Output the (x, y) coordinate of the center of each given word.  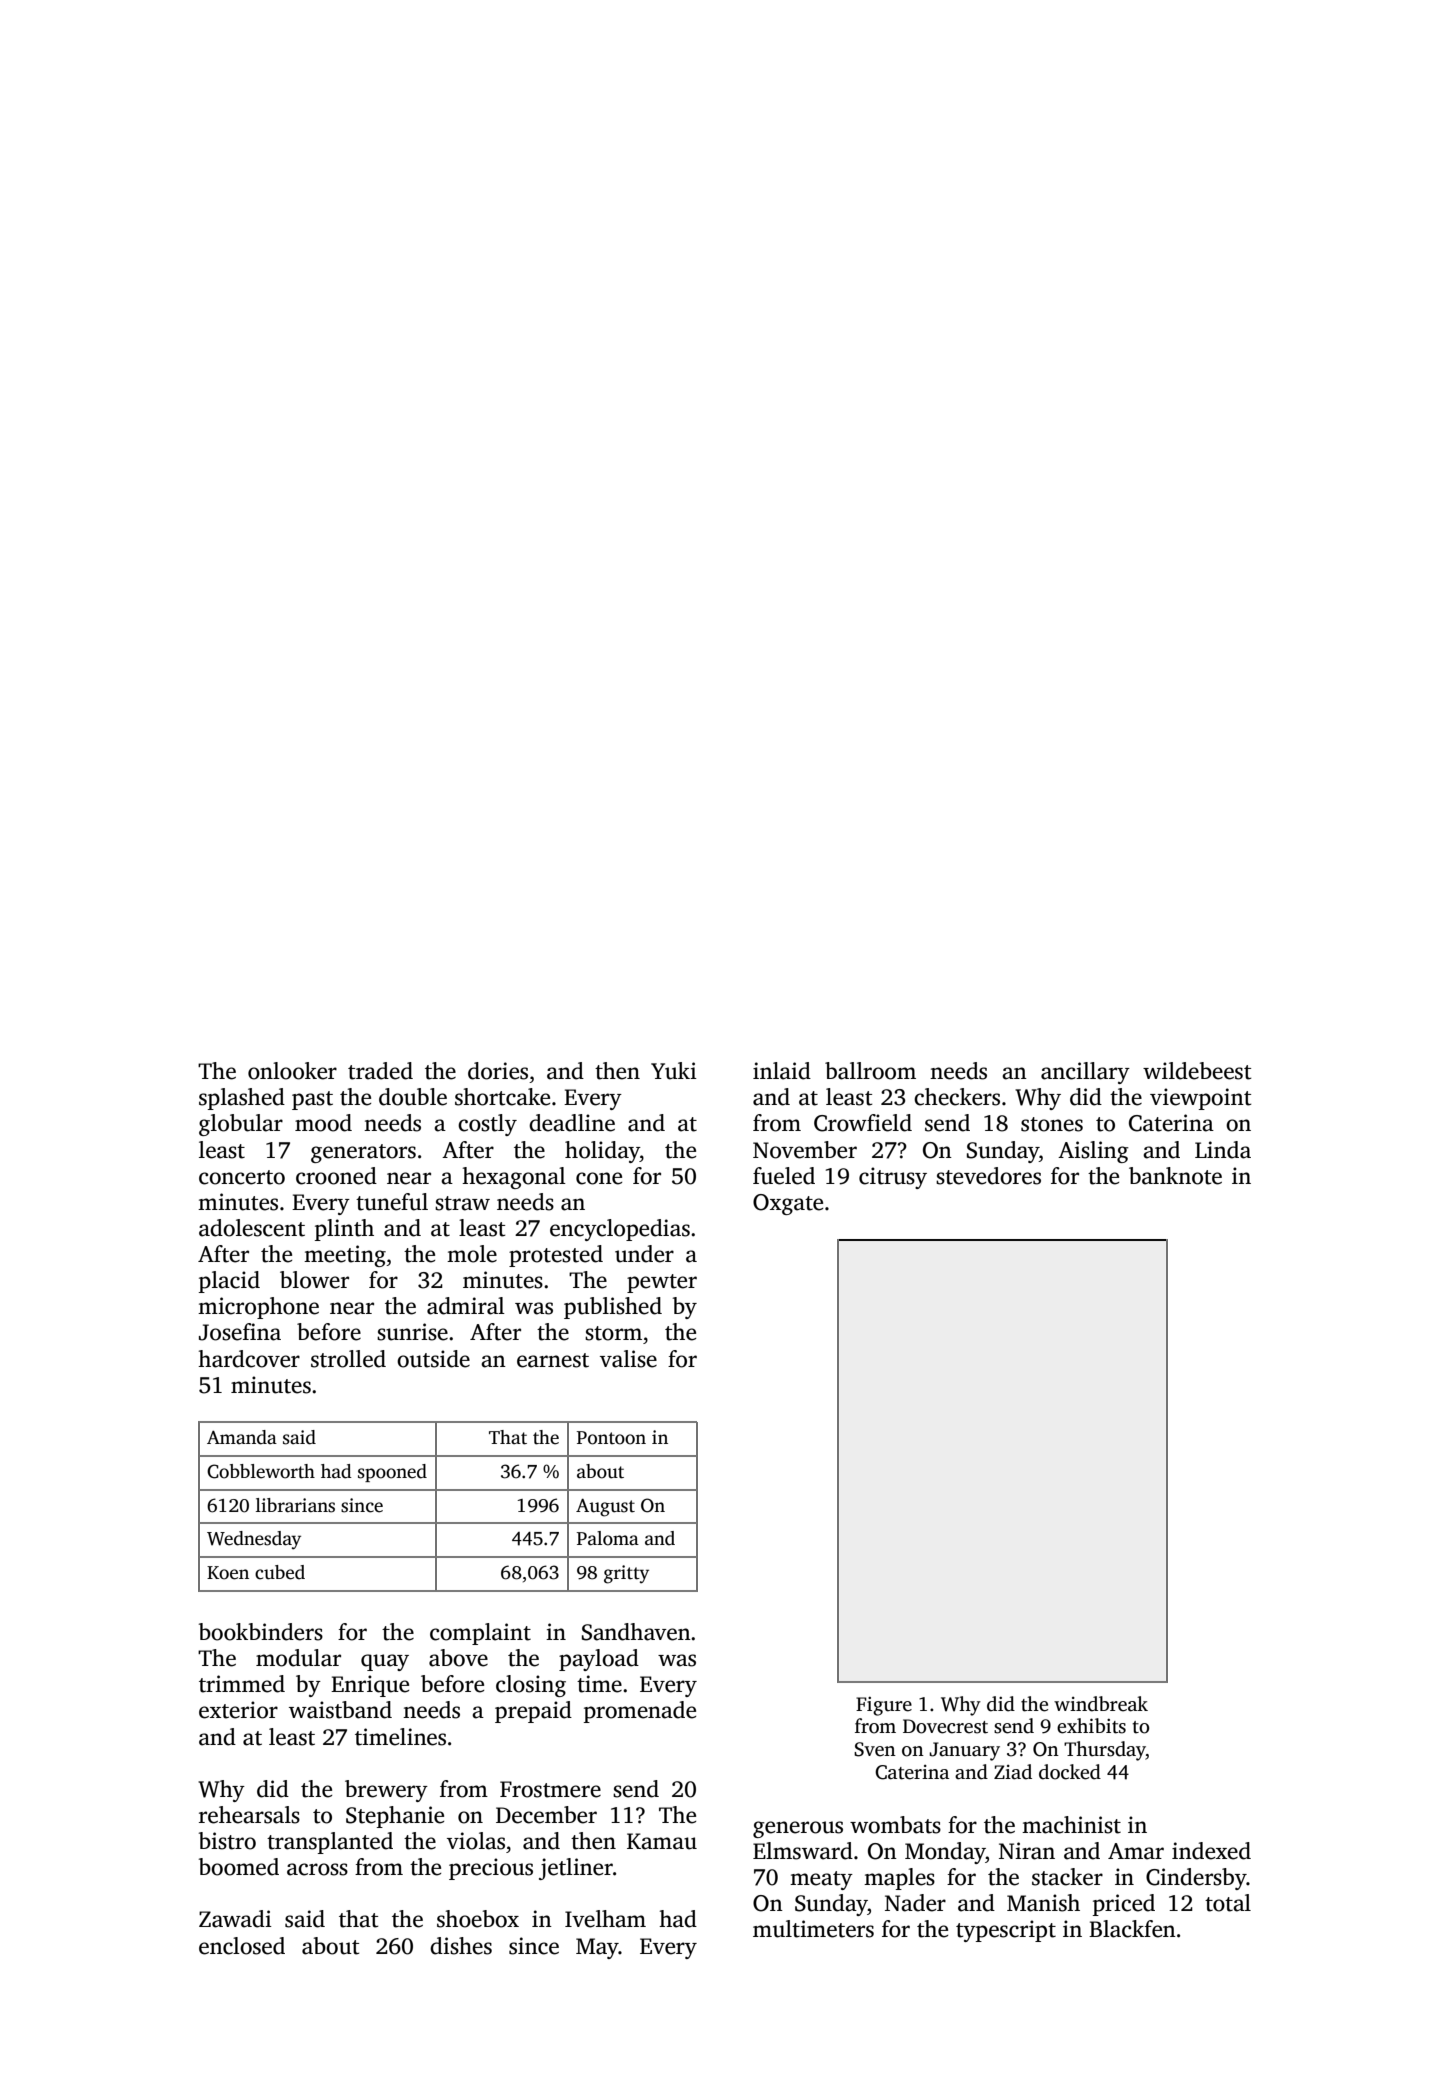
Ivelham (605, 1919)
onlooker (292, 1071)
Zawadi (235, 1919)
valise (628, 1359)
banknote (1175, 1176)
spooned (392, 1473)
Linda (1223, 1150)
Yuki (674, 1071)
